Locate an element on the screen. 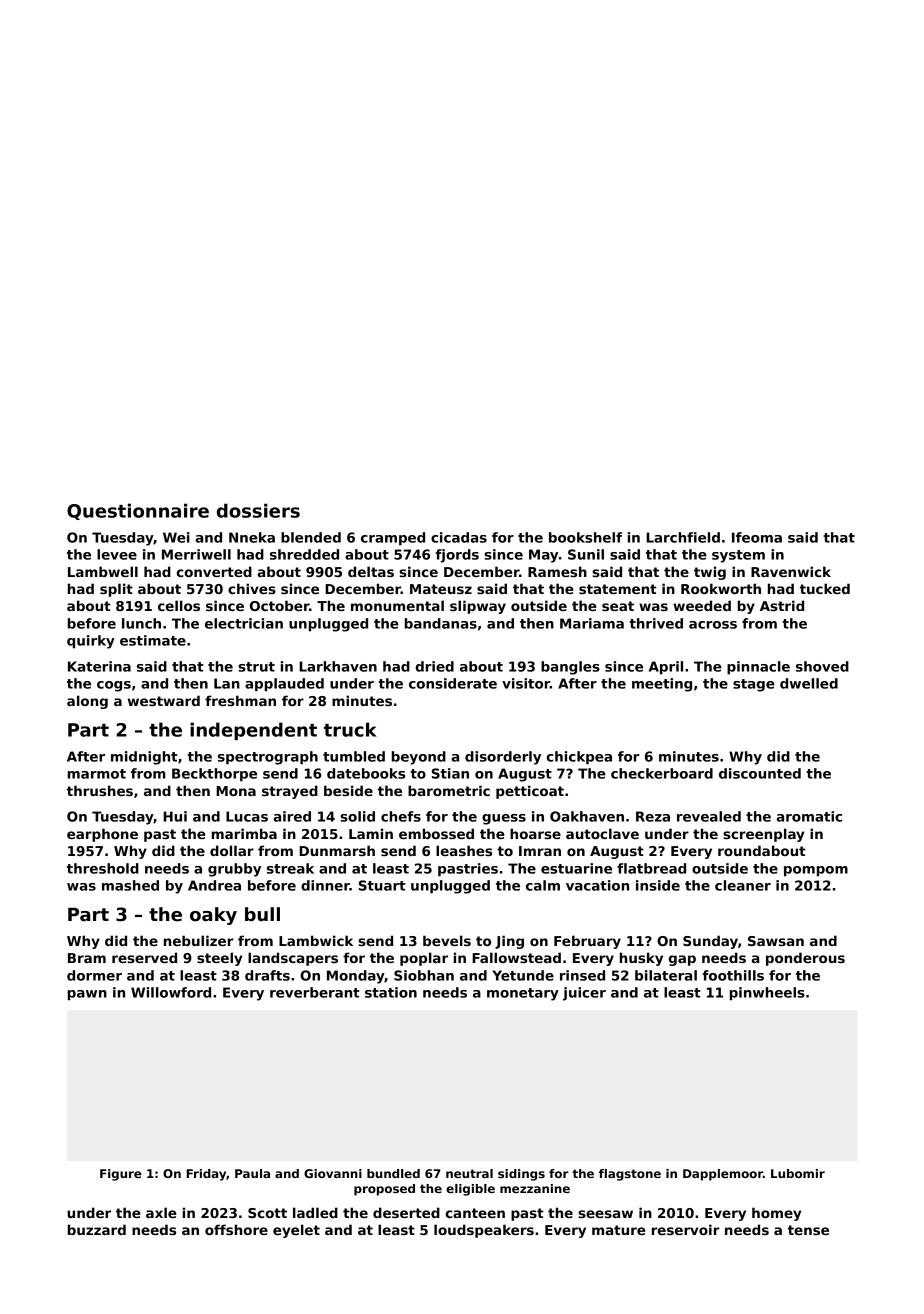  neutral is located at coordinates (469, 1173).
